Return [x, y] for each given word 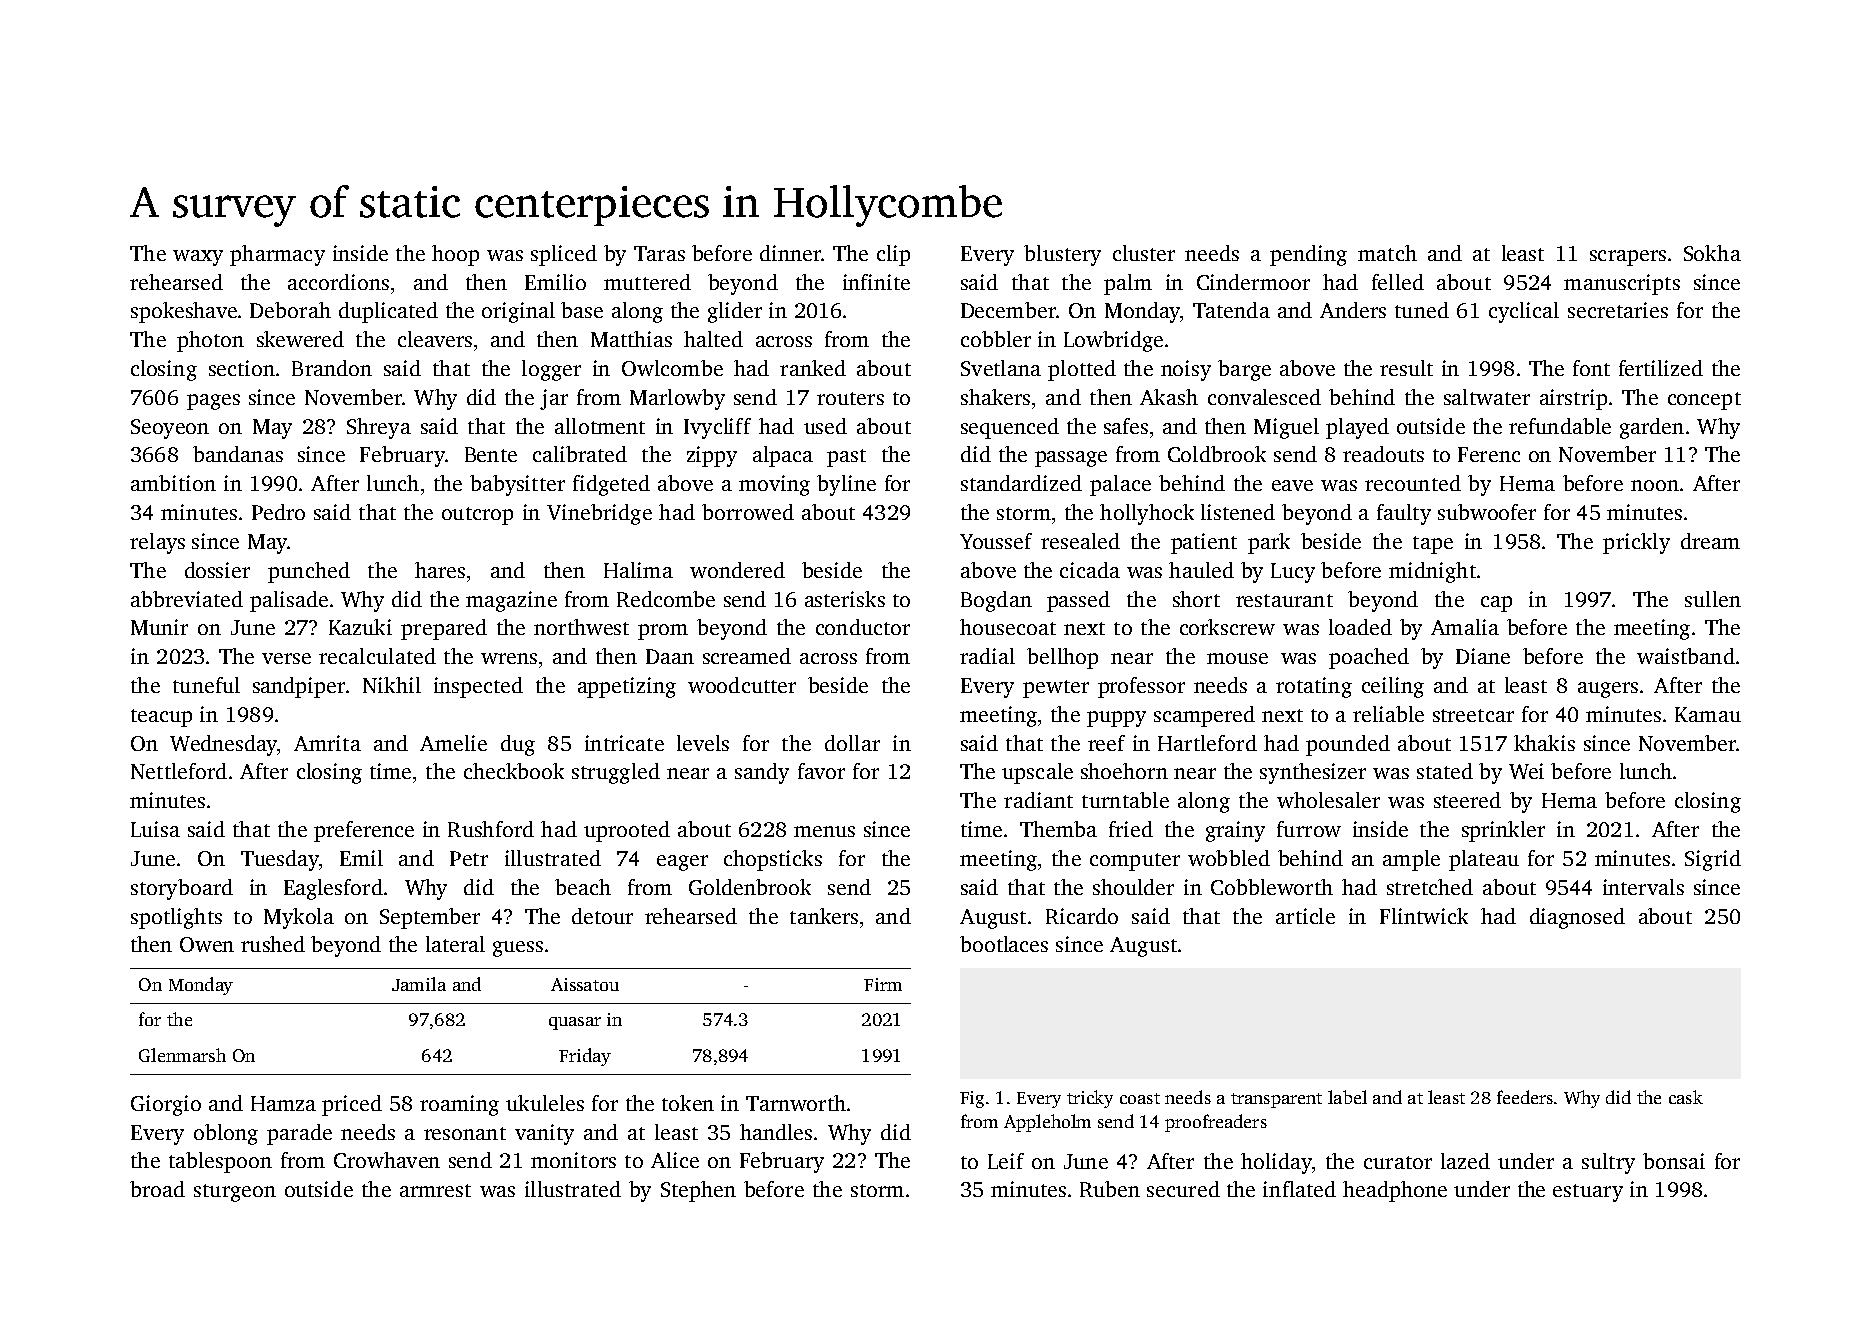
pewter [1056, 689]
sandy [762, 773]
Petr [469, 858]
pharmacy [277, 255]
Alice [675, 1160]
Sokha [1712, 253]
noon [1655, 485]
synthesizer [1313, 773]
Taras [659, 253]
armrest [435, 1190]
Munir [159, 627]
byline [846, 485]
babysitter [517, 485]
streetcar [1473, 715]
